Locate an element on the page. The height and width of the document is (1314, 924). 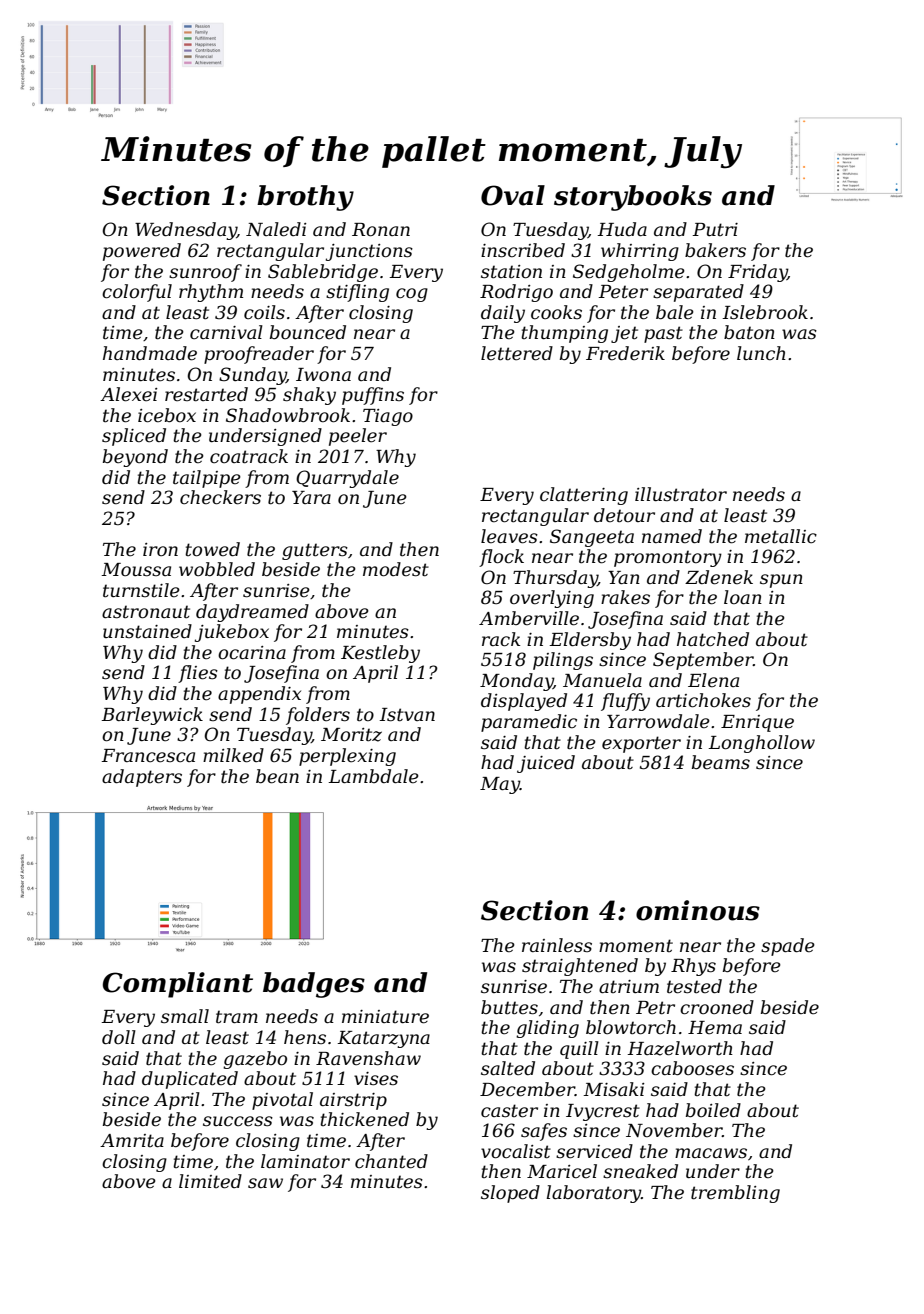
fluffy is located at coordinates (625, 702).
